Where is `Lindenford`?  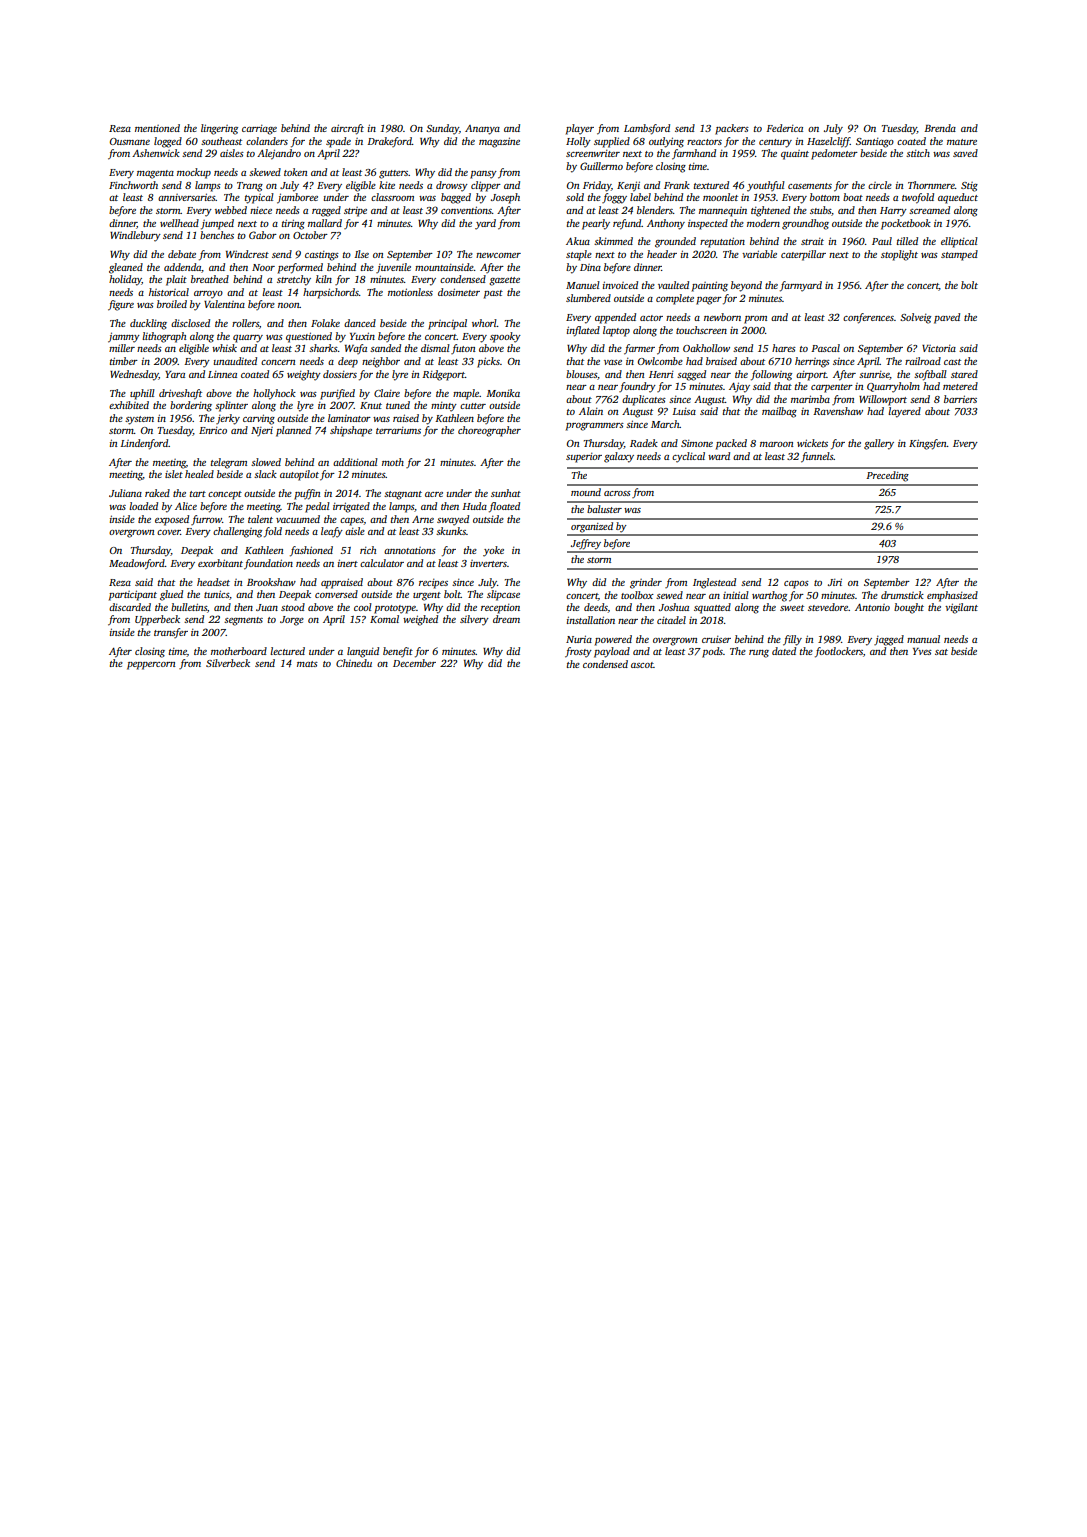 Lindenford is located at coordinates (144, 444).
